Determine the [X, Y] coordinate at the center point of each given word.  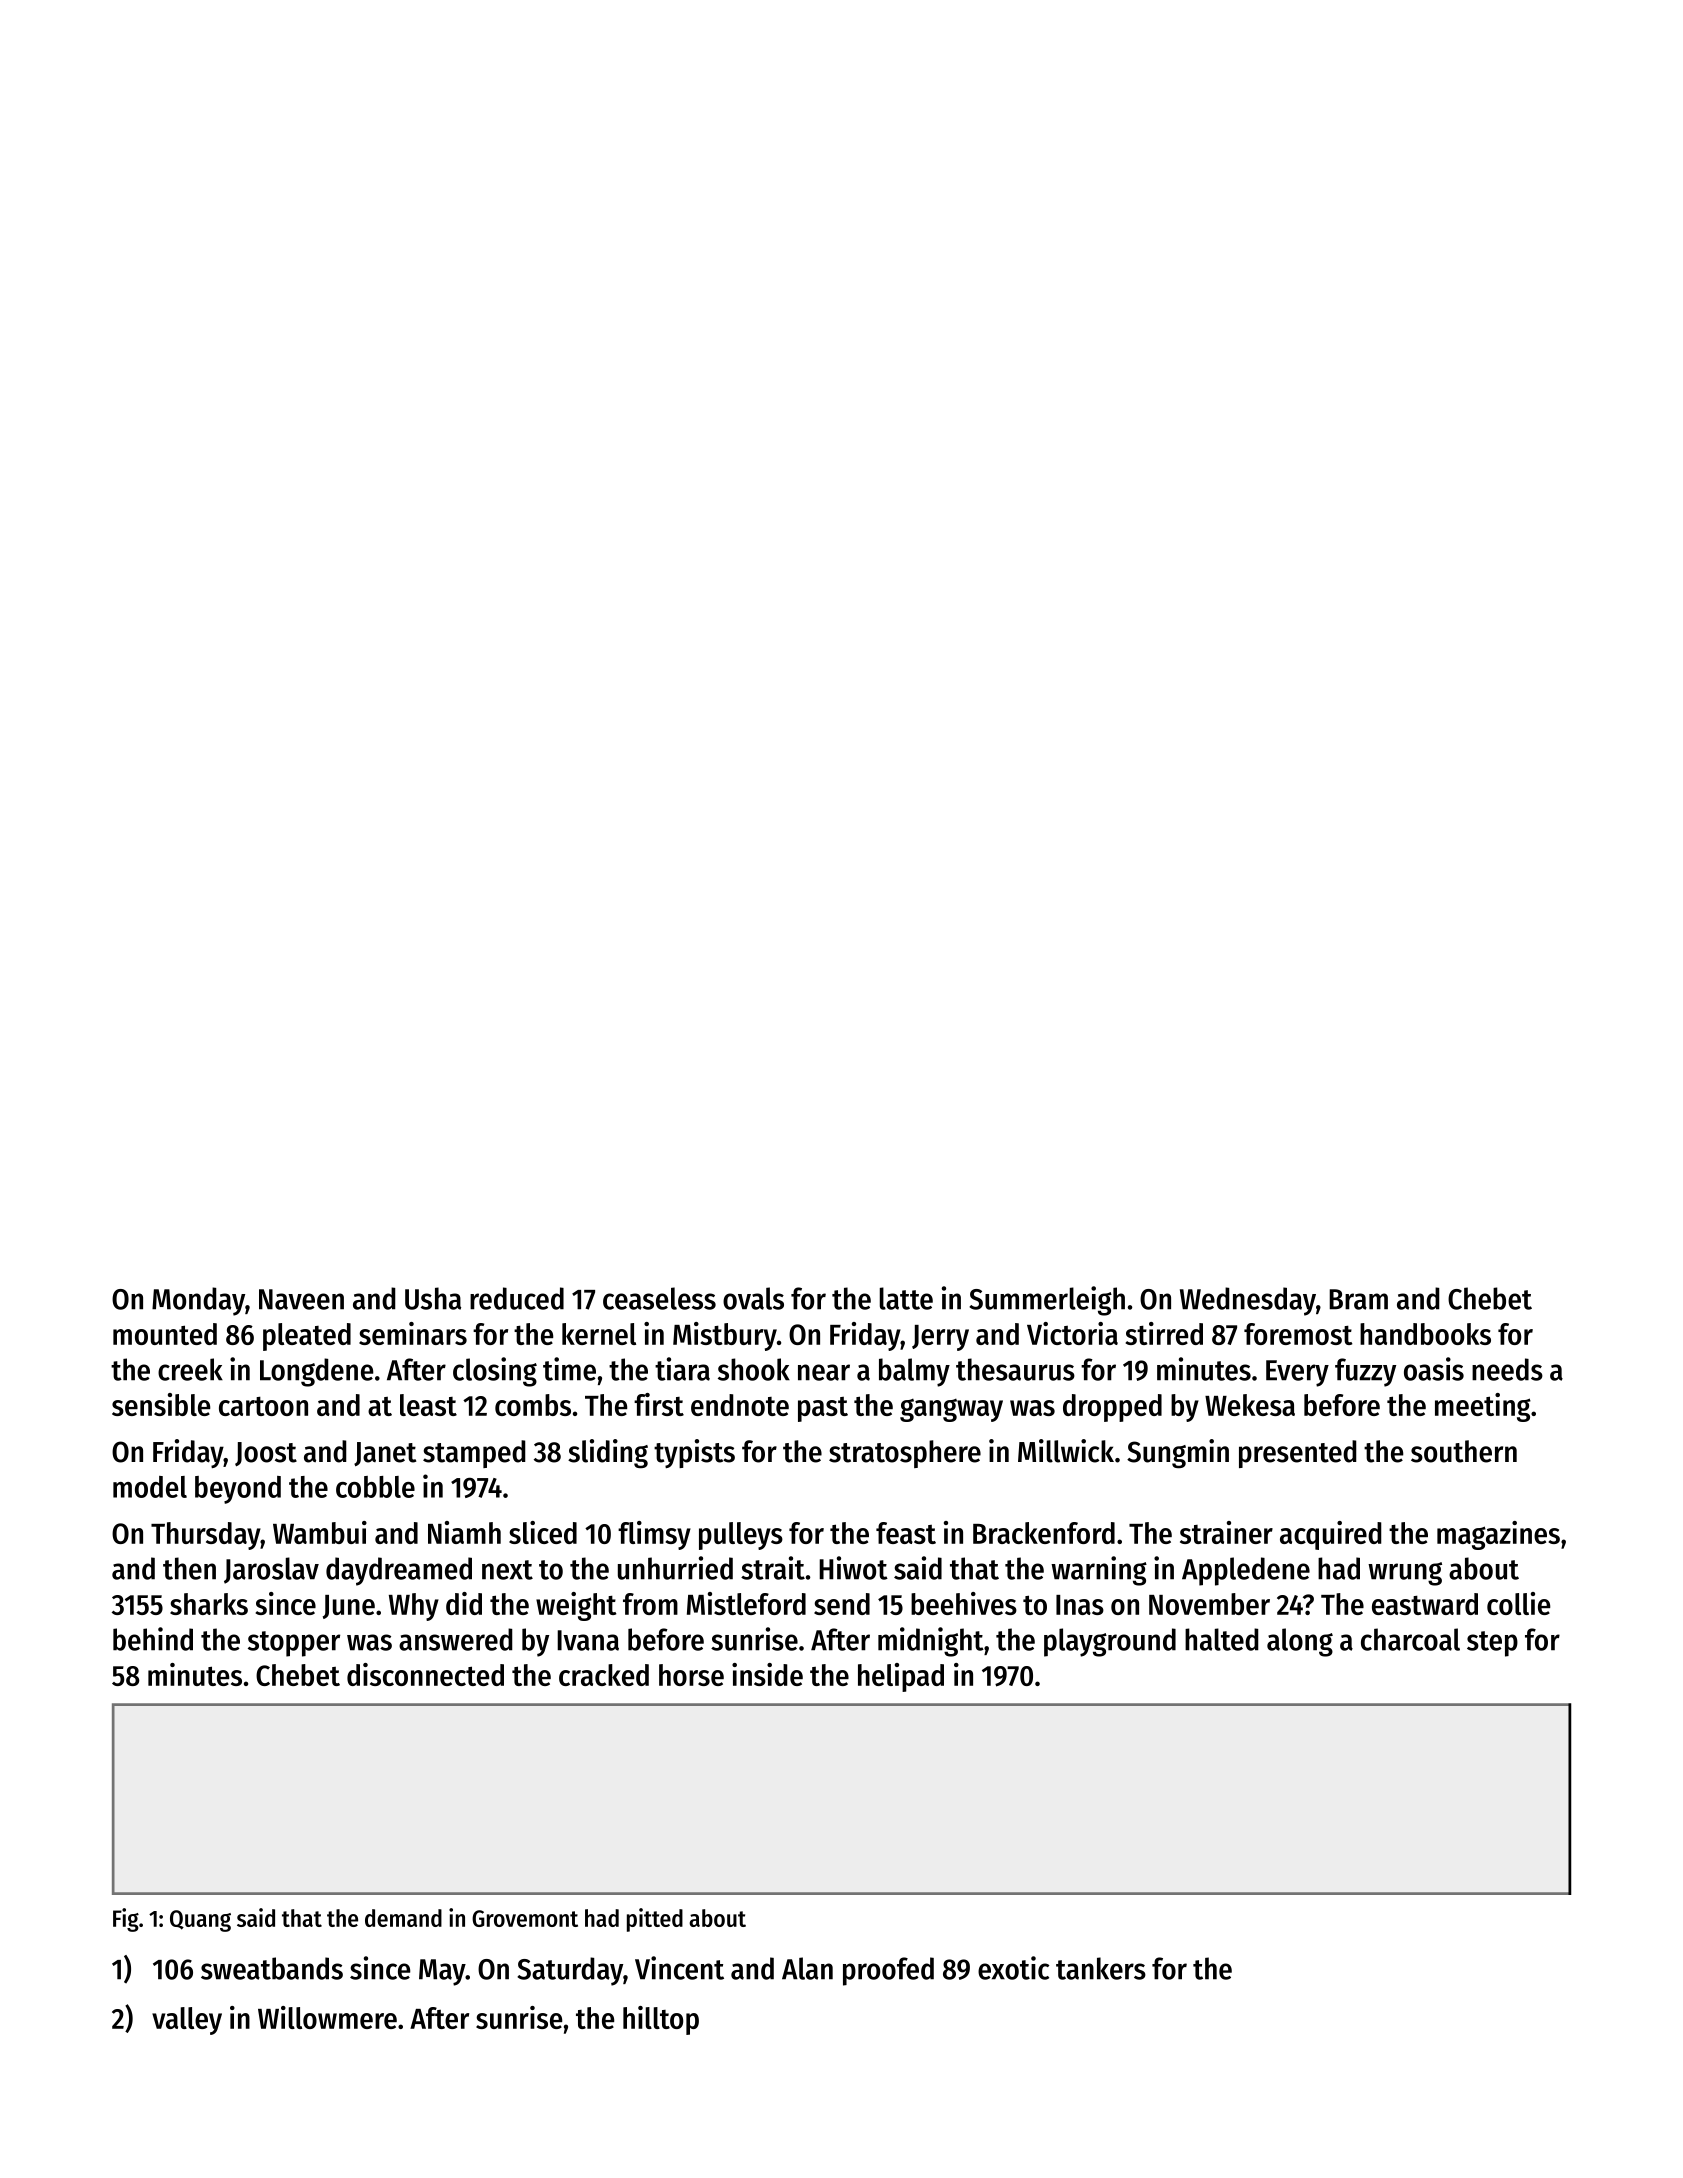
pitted [655, 1920]
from [650, 1604]
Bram [1358, 1299]
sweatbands [272, 1968]
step [1492, 1644]
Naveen [301, 1299]
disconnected [425, 1674]
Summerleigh [1047, 1301]
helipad [901, 1677]
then [189, 1568]
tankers [1101, 1968]
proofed [888, 1971]
